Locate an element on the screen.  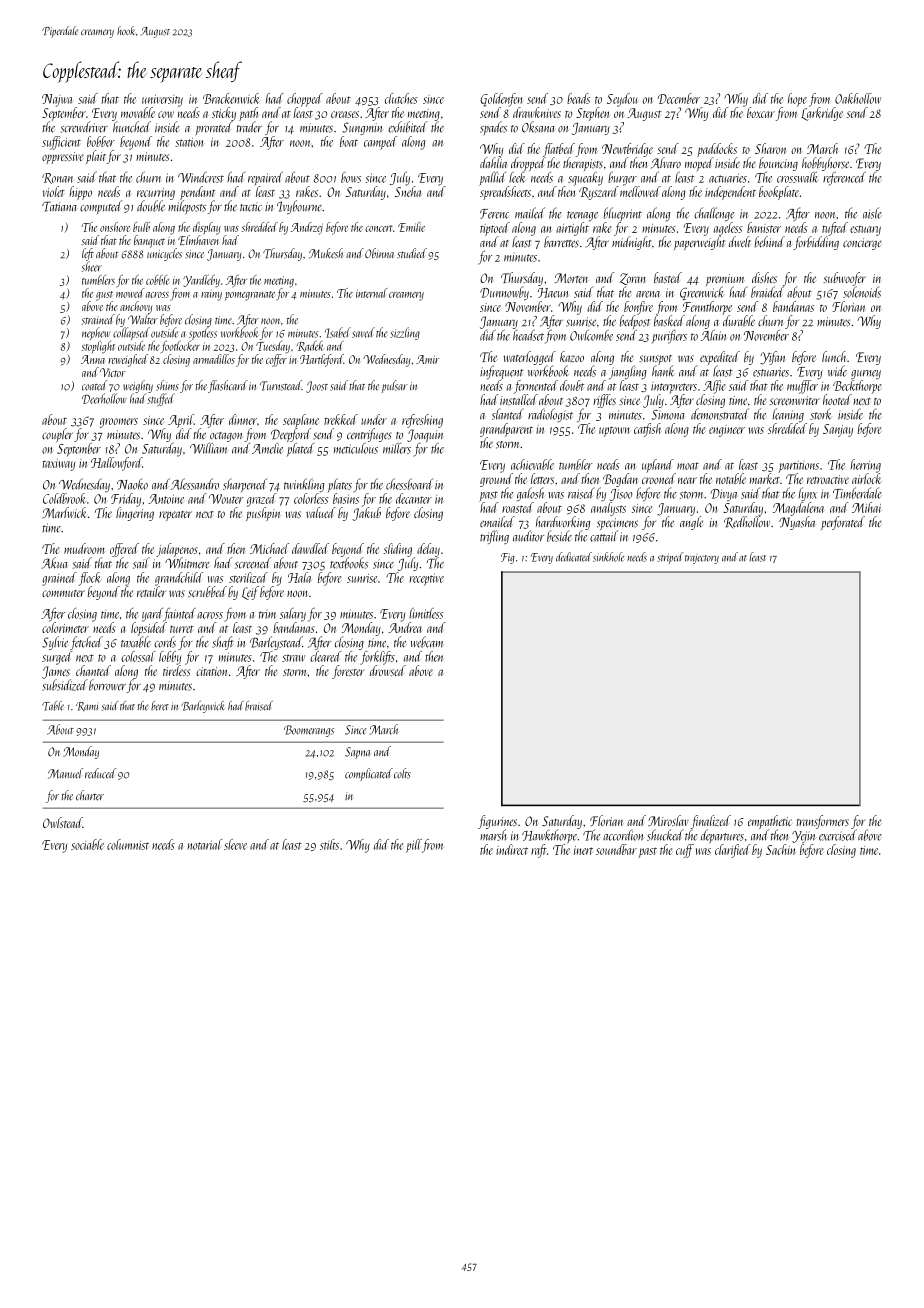
hope is located at coordinates (797, 100).
